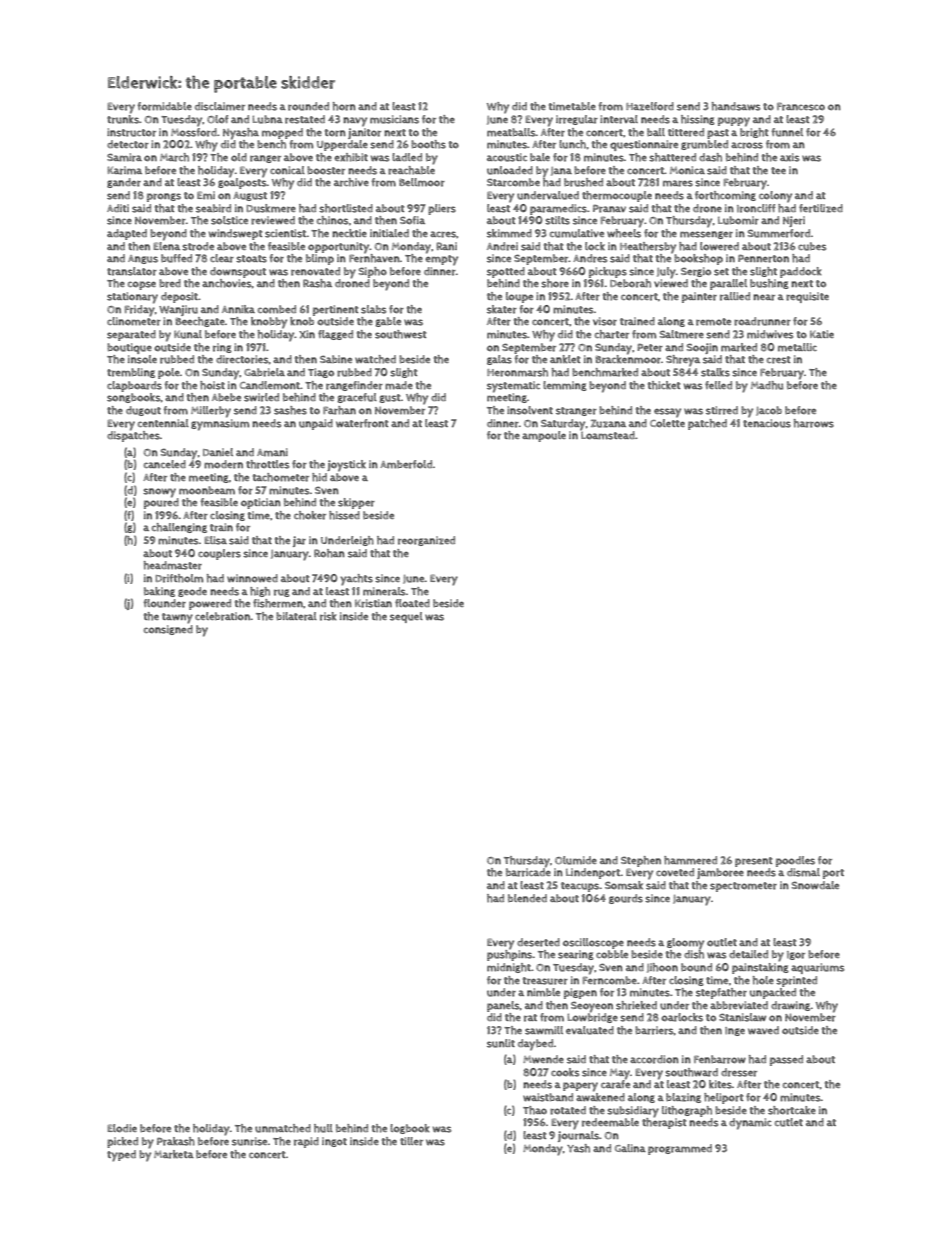 The width and height of the screenshot is (952, 1233). I want to click on Elodie, so click(122, 1128).
